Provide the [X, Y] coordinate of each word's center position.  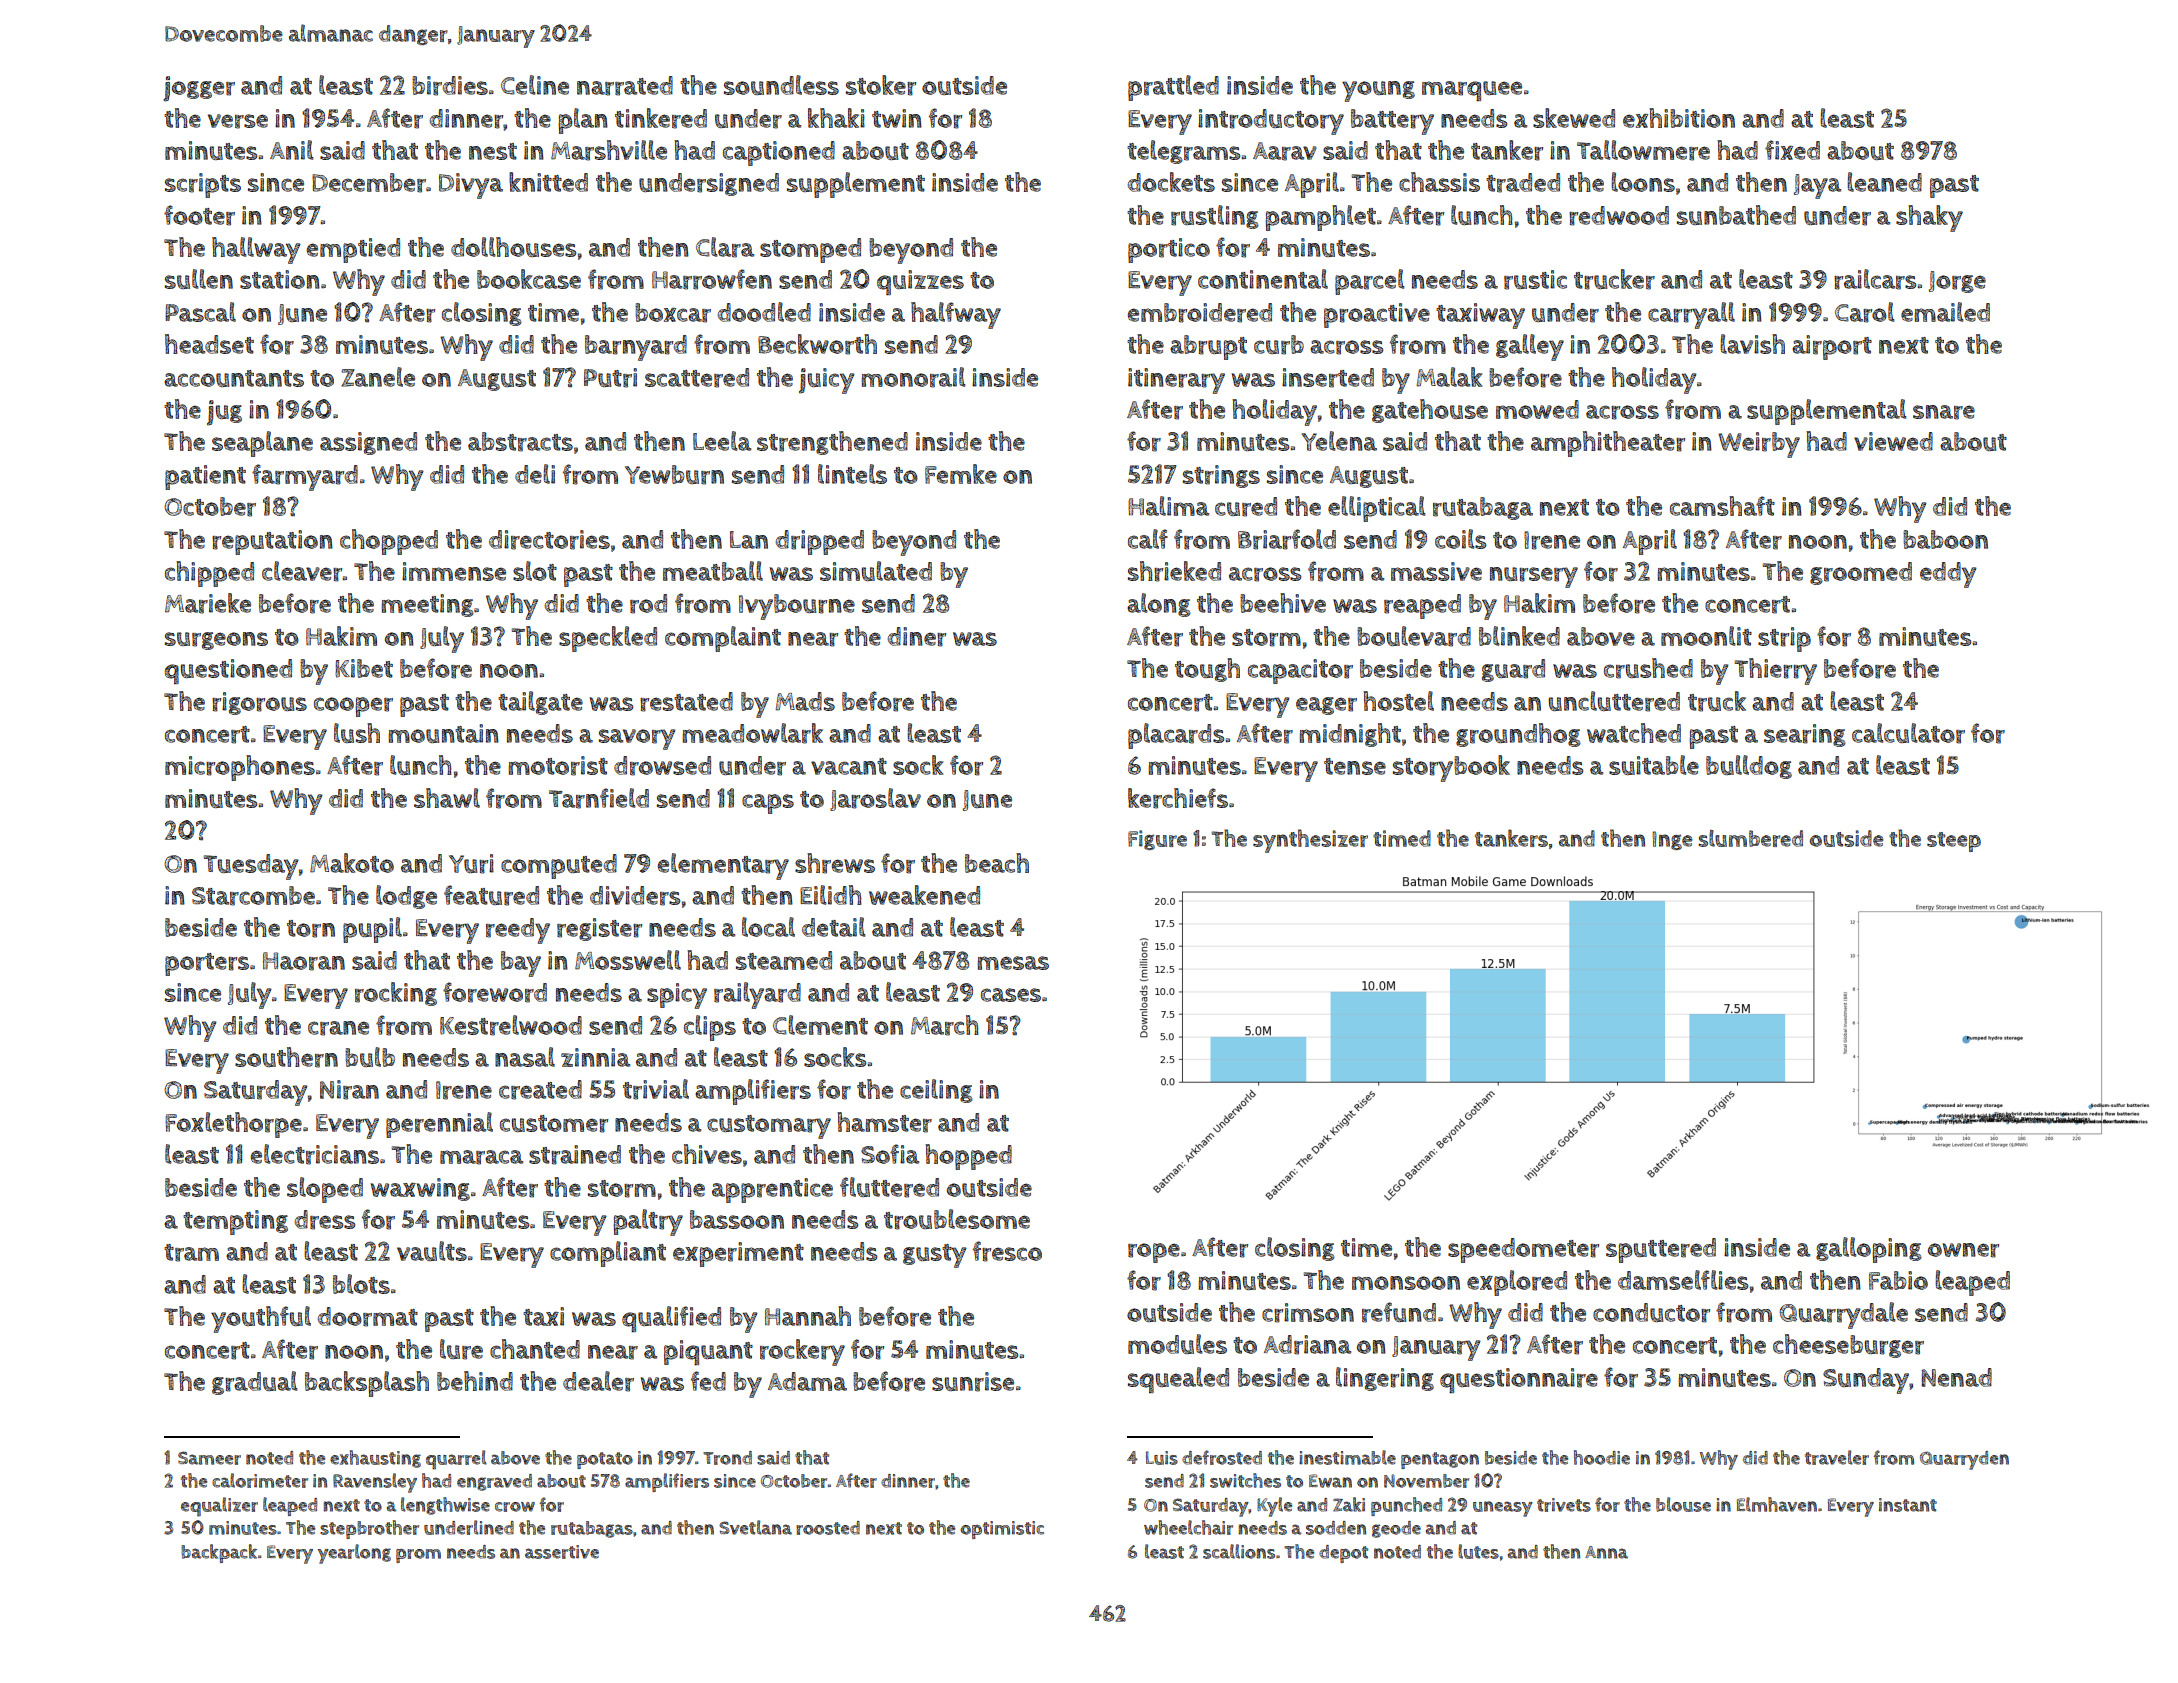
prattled [1173, 88]
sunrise [973, 1382]
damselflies [1683, 1280]
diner [916, 637]
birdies [450, 86]
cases [1011, 995]
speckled [608, 639]
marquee [1472, 91]
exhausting [375, 1459]
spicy [677, 996]
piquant [708, 1352]
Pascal [200, 312]
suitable [1654, 765]
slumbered [1750, 838]
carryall [1691, 315]
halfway [956, 315]
